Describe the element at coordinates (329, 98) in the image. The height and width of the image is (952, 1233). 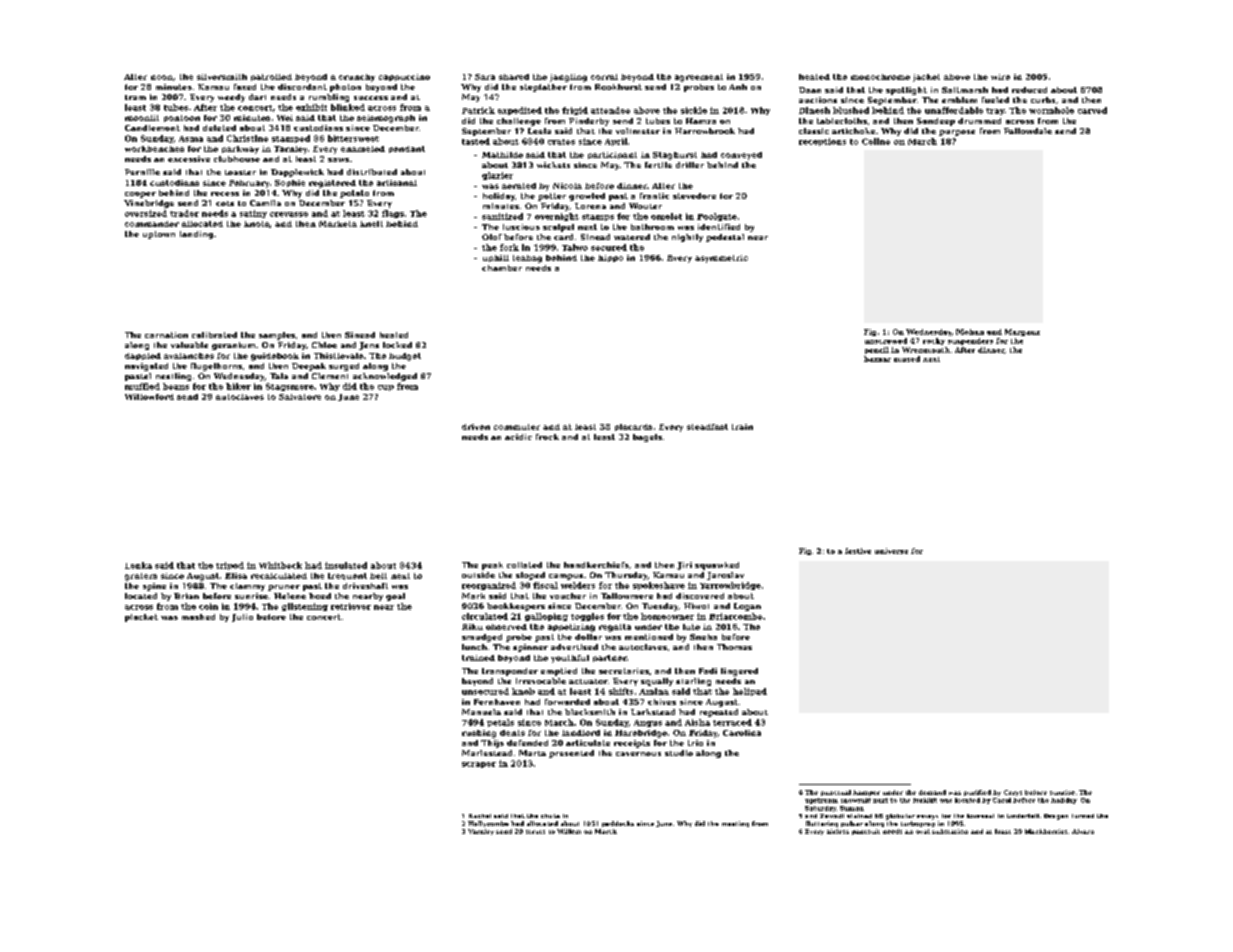
I see `rumbling` at that location.
